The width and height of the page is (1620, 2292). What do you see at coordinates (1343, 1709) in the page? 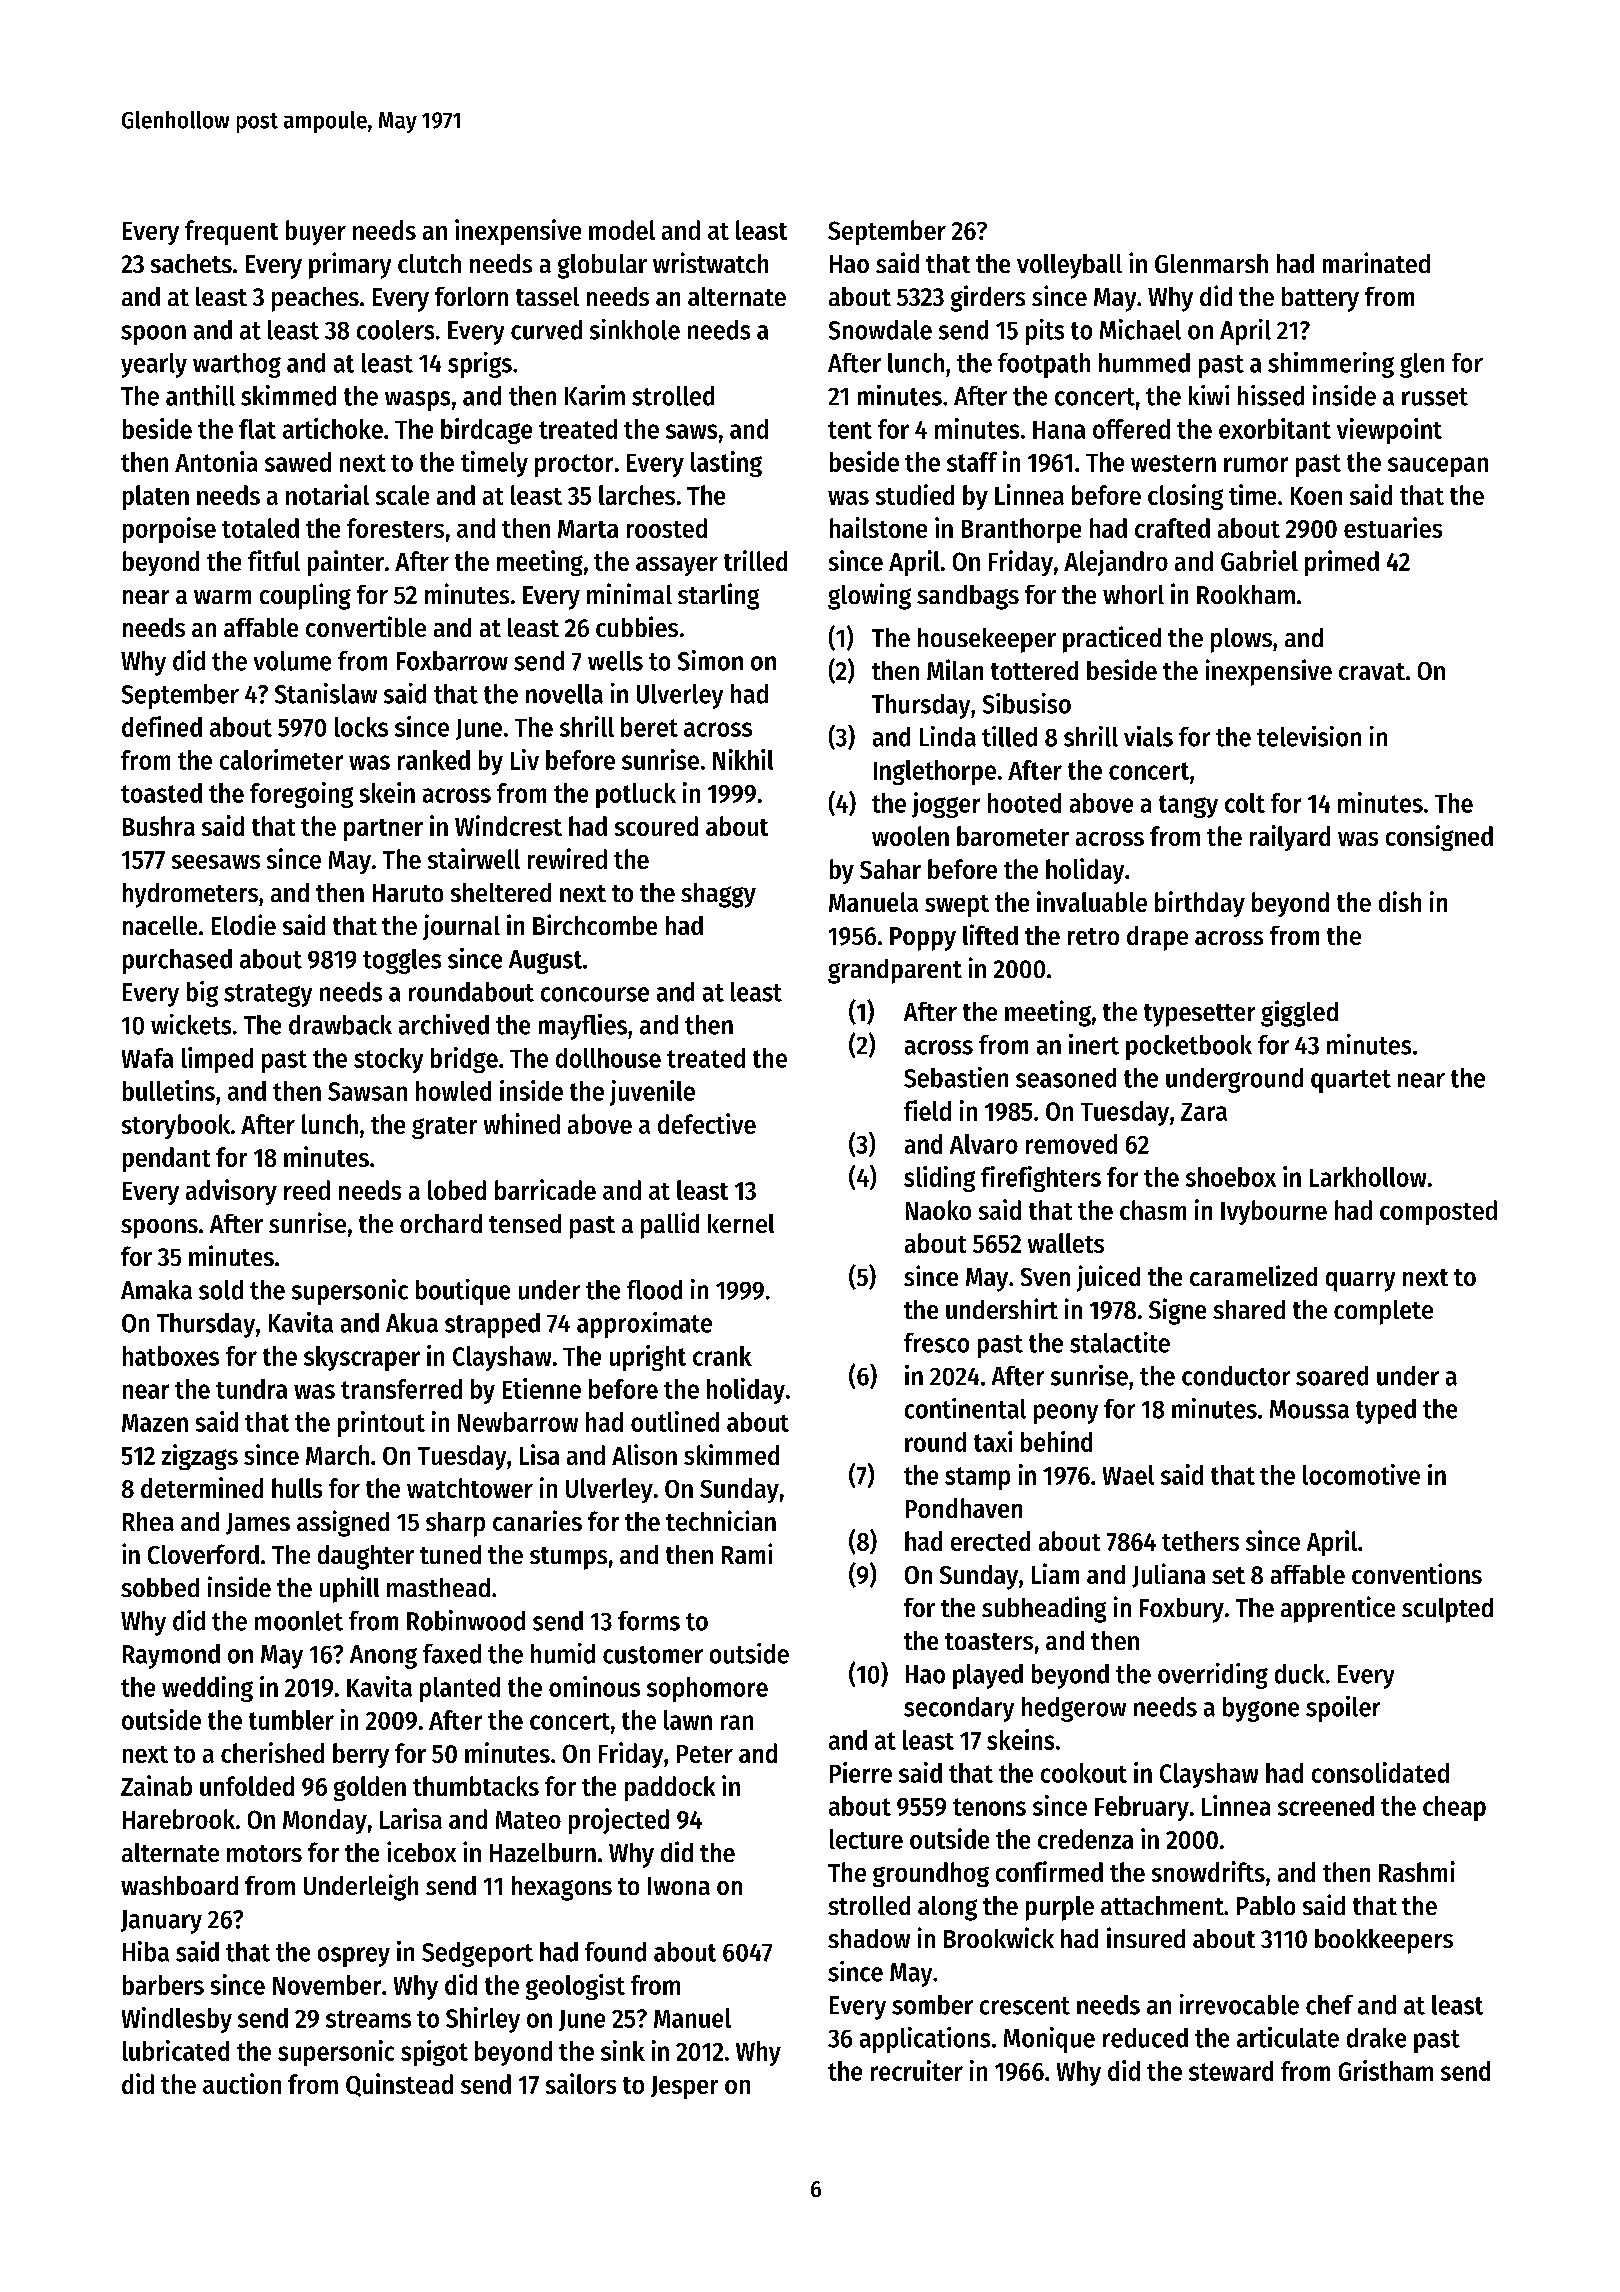
I see `spoiler` at bounding box center [1343, 1709].
